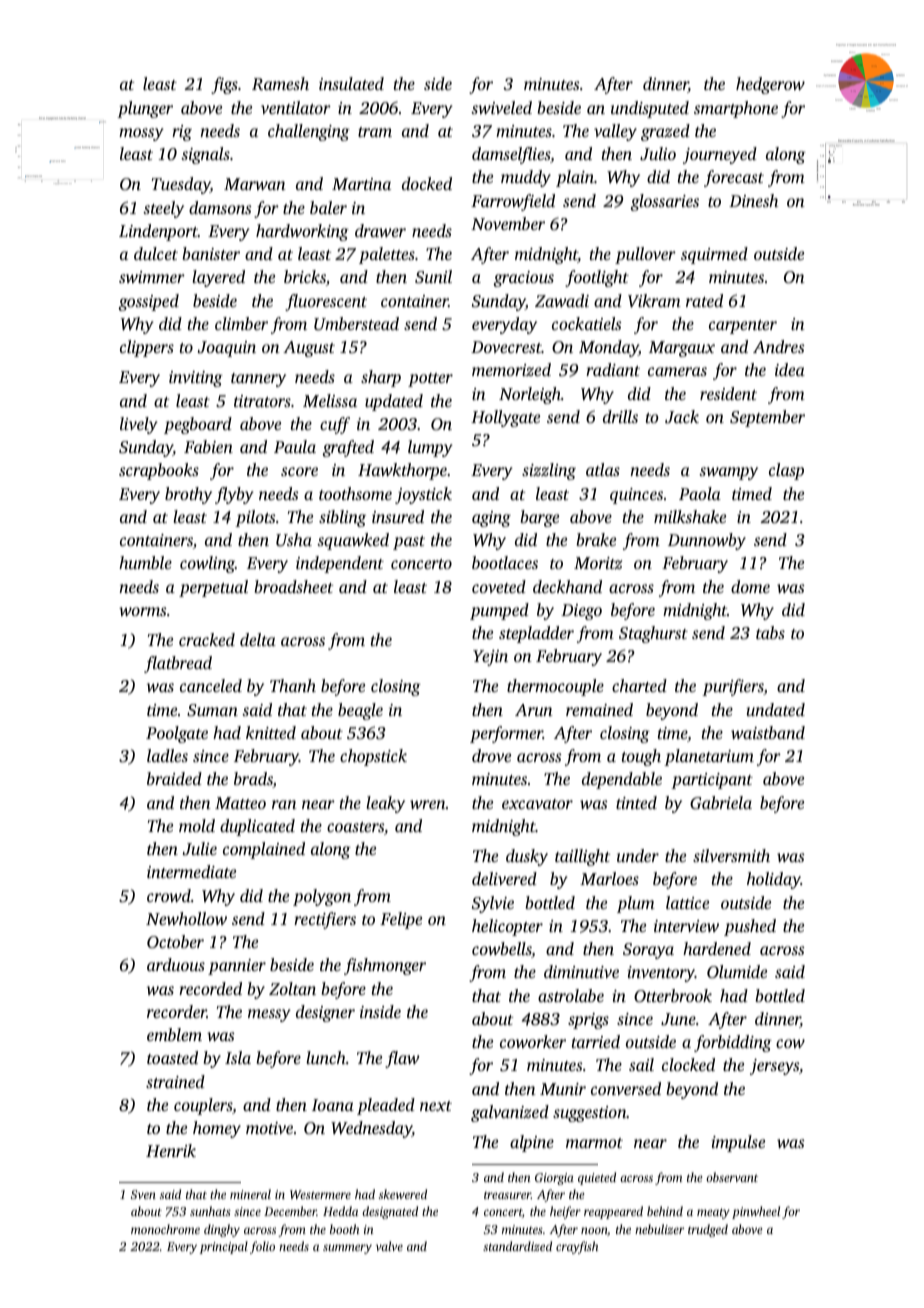 This screenshot has height=1308, width=924. I want to click on perpetual, so click(213, 588).
